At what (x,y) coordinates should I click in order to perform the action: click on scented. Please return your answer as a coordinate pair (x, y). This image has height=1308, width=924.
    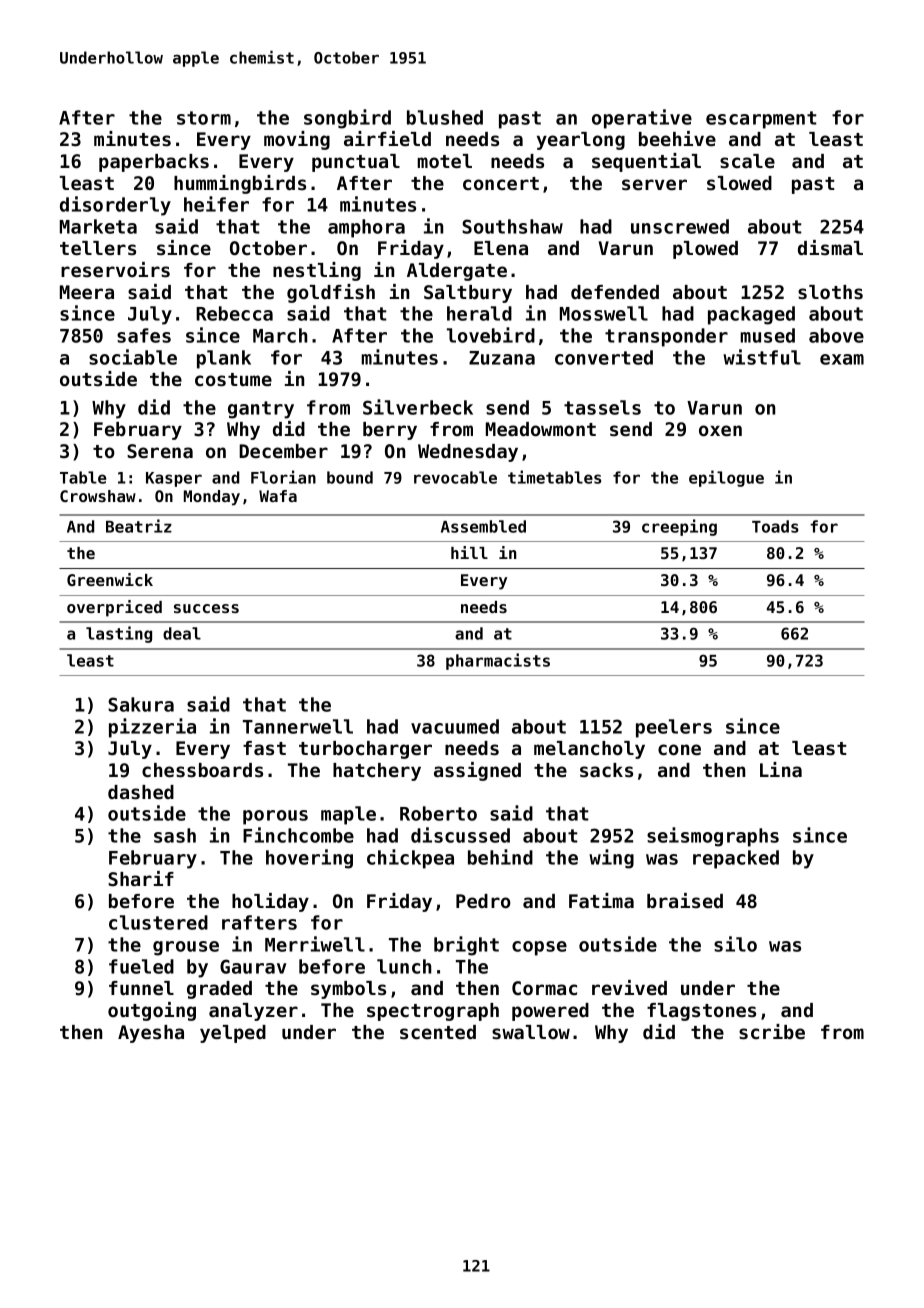
    Looking at the image, I should click on (438, 1032).
